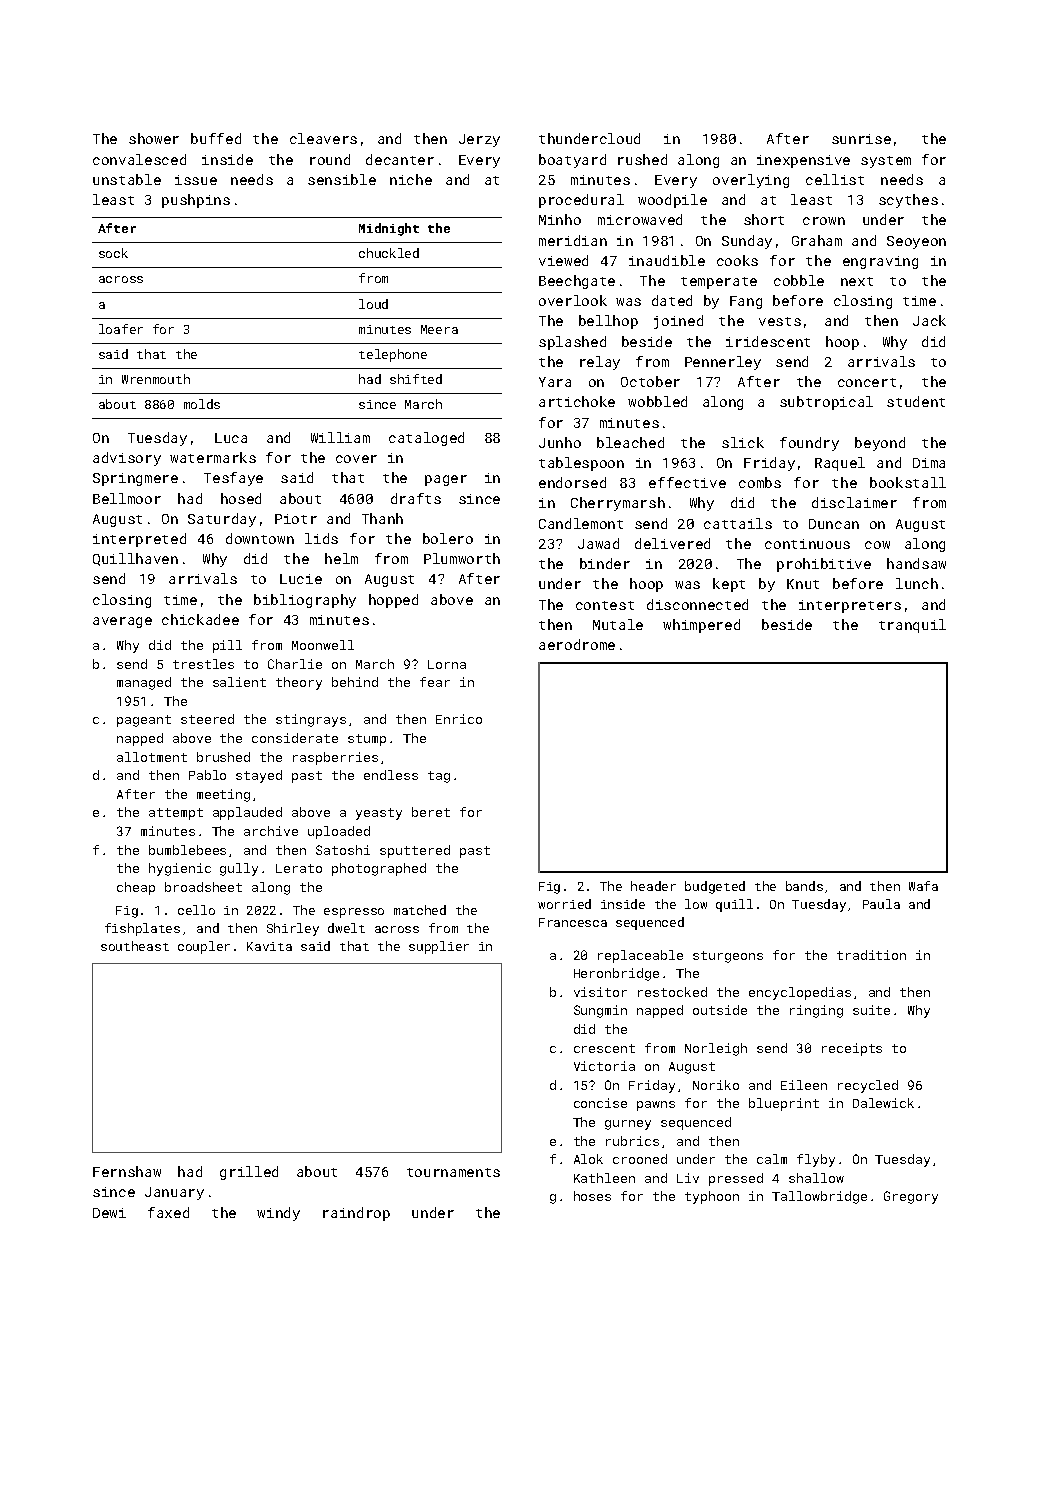 The height and width of the image is (1506, 1040). I want to click on managed, so click(144, 683).
